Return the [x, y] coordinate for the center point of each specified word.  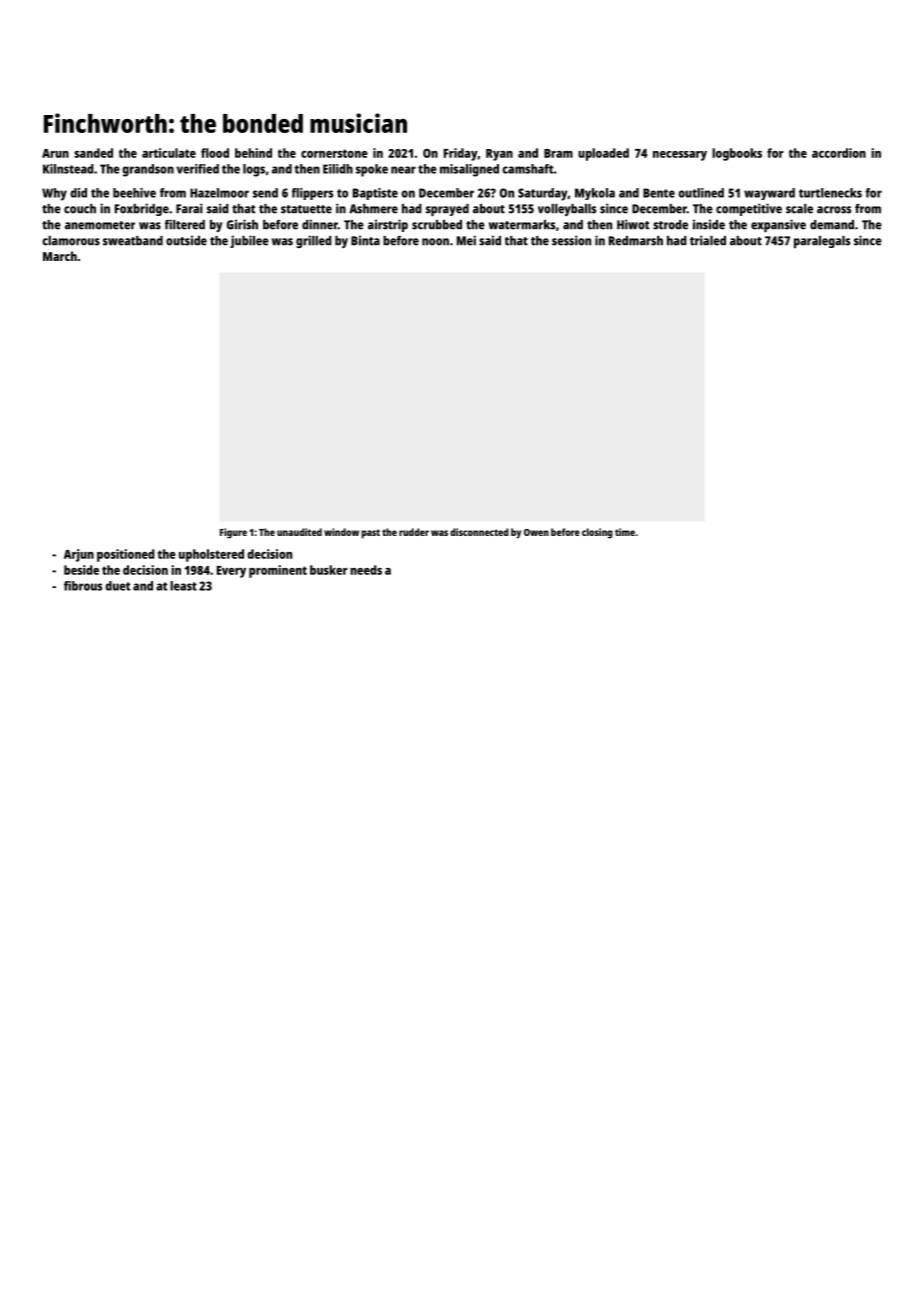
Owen [536, 532]
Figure [233, 533]
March [60, 256]
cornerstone [334, 153]
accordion [839, 153]
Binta [365, 240]
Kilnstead [68, 169]
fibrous [83, 586]
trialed [708, 240]
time [625, 532]
